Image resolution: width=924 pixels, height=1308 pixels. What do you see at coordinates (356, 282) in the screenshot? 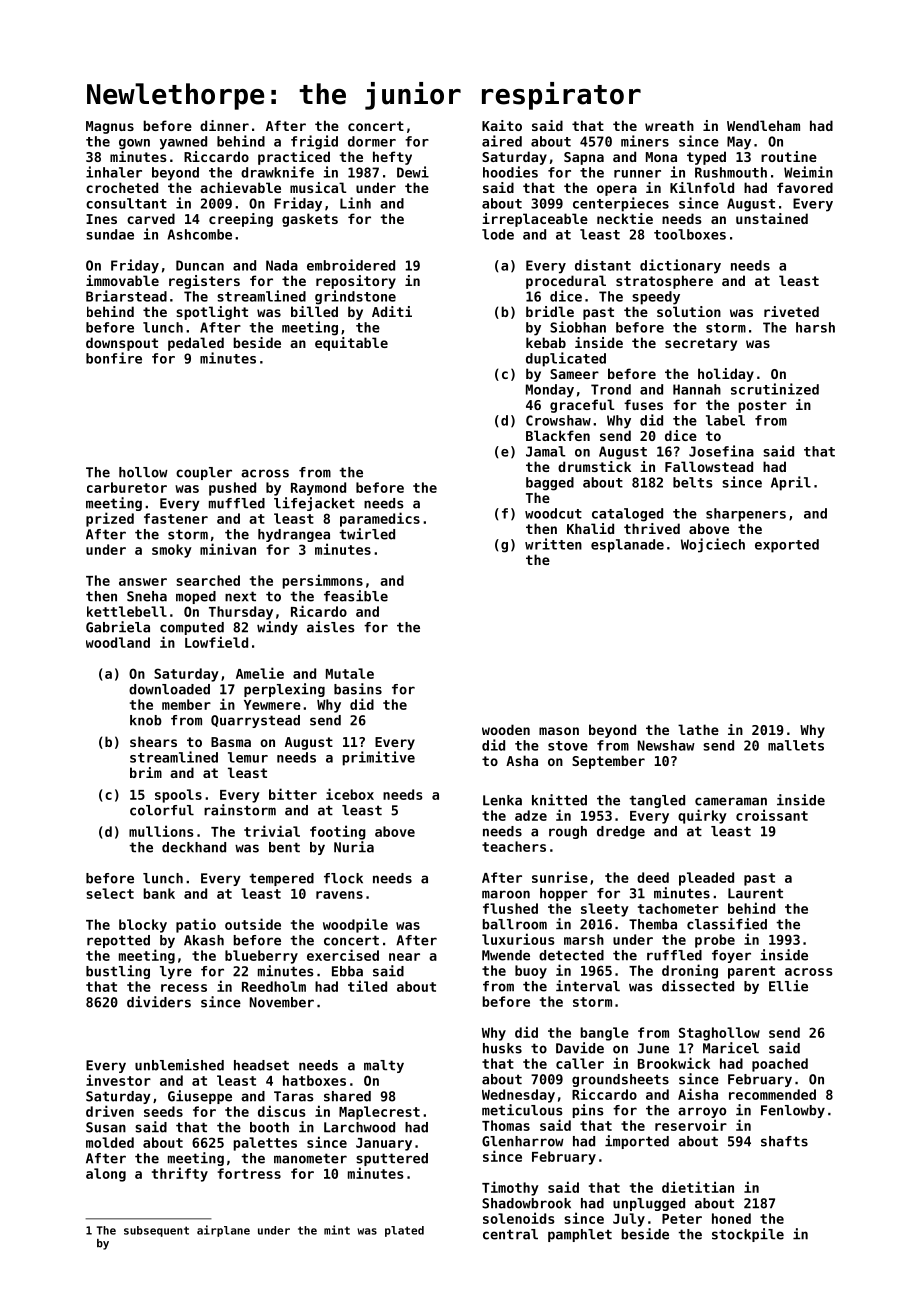
I see `repository` at bounding box center [356, 282].
